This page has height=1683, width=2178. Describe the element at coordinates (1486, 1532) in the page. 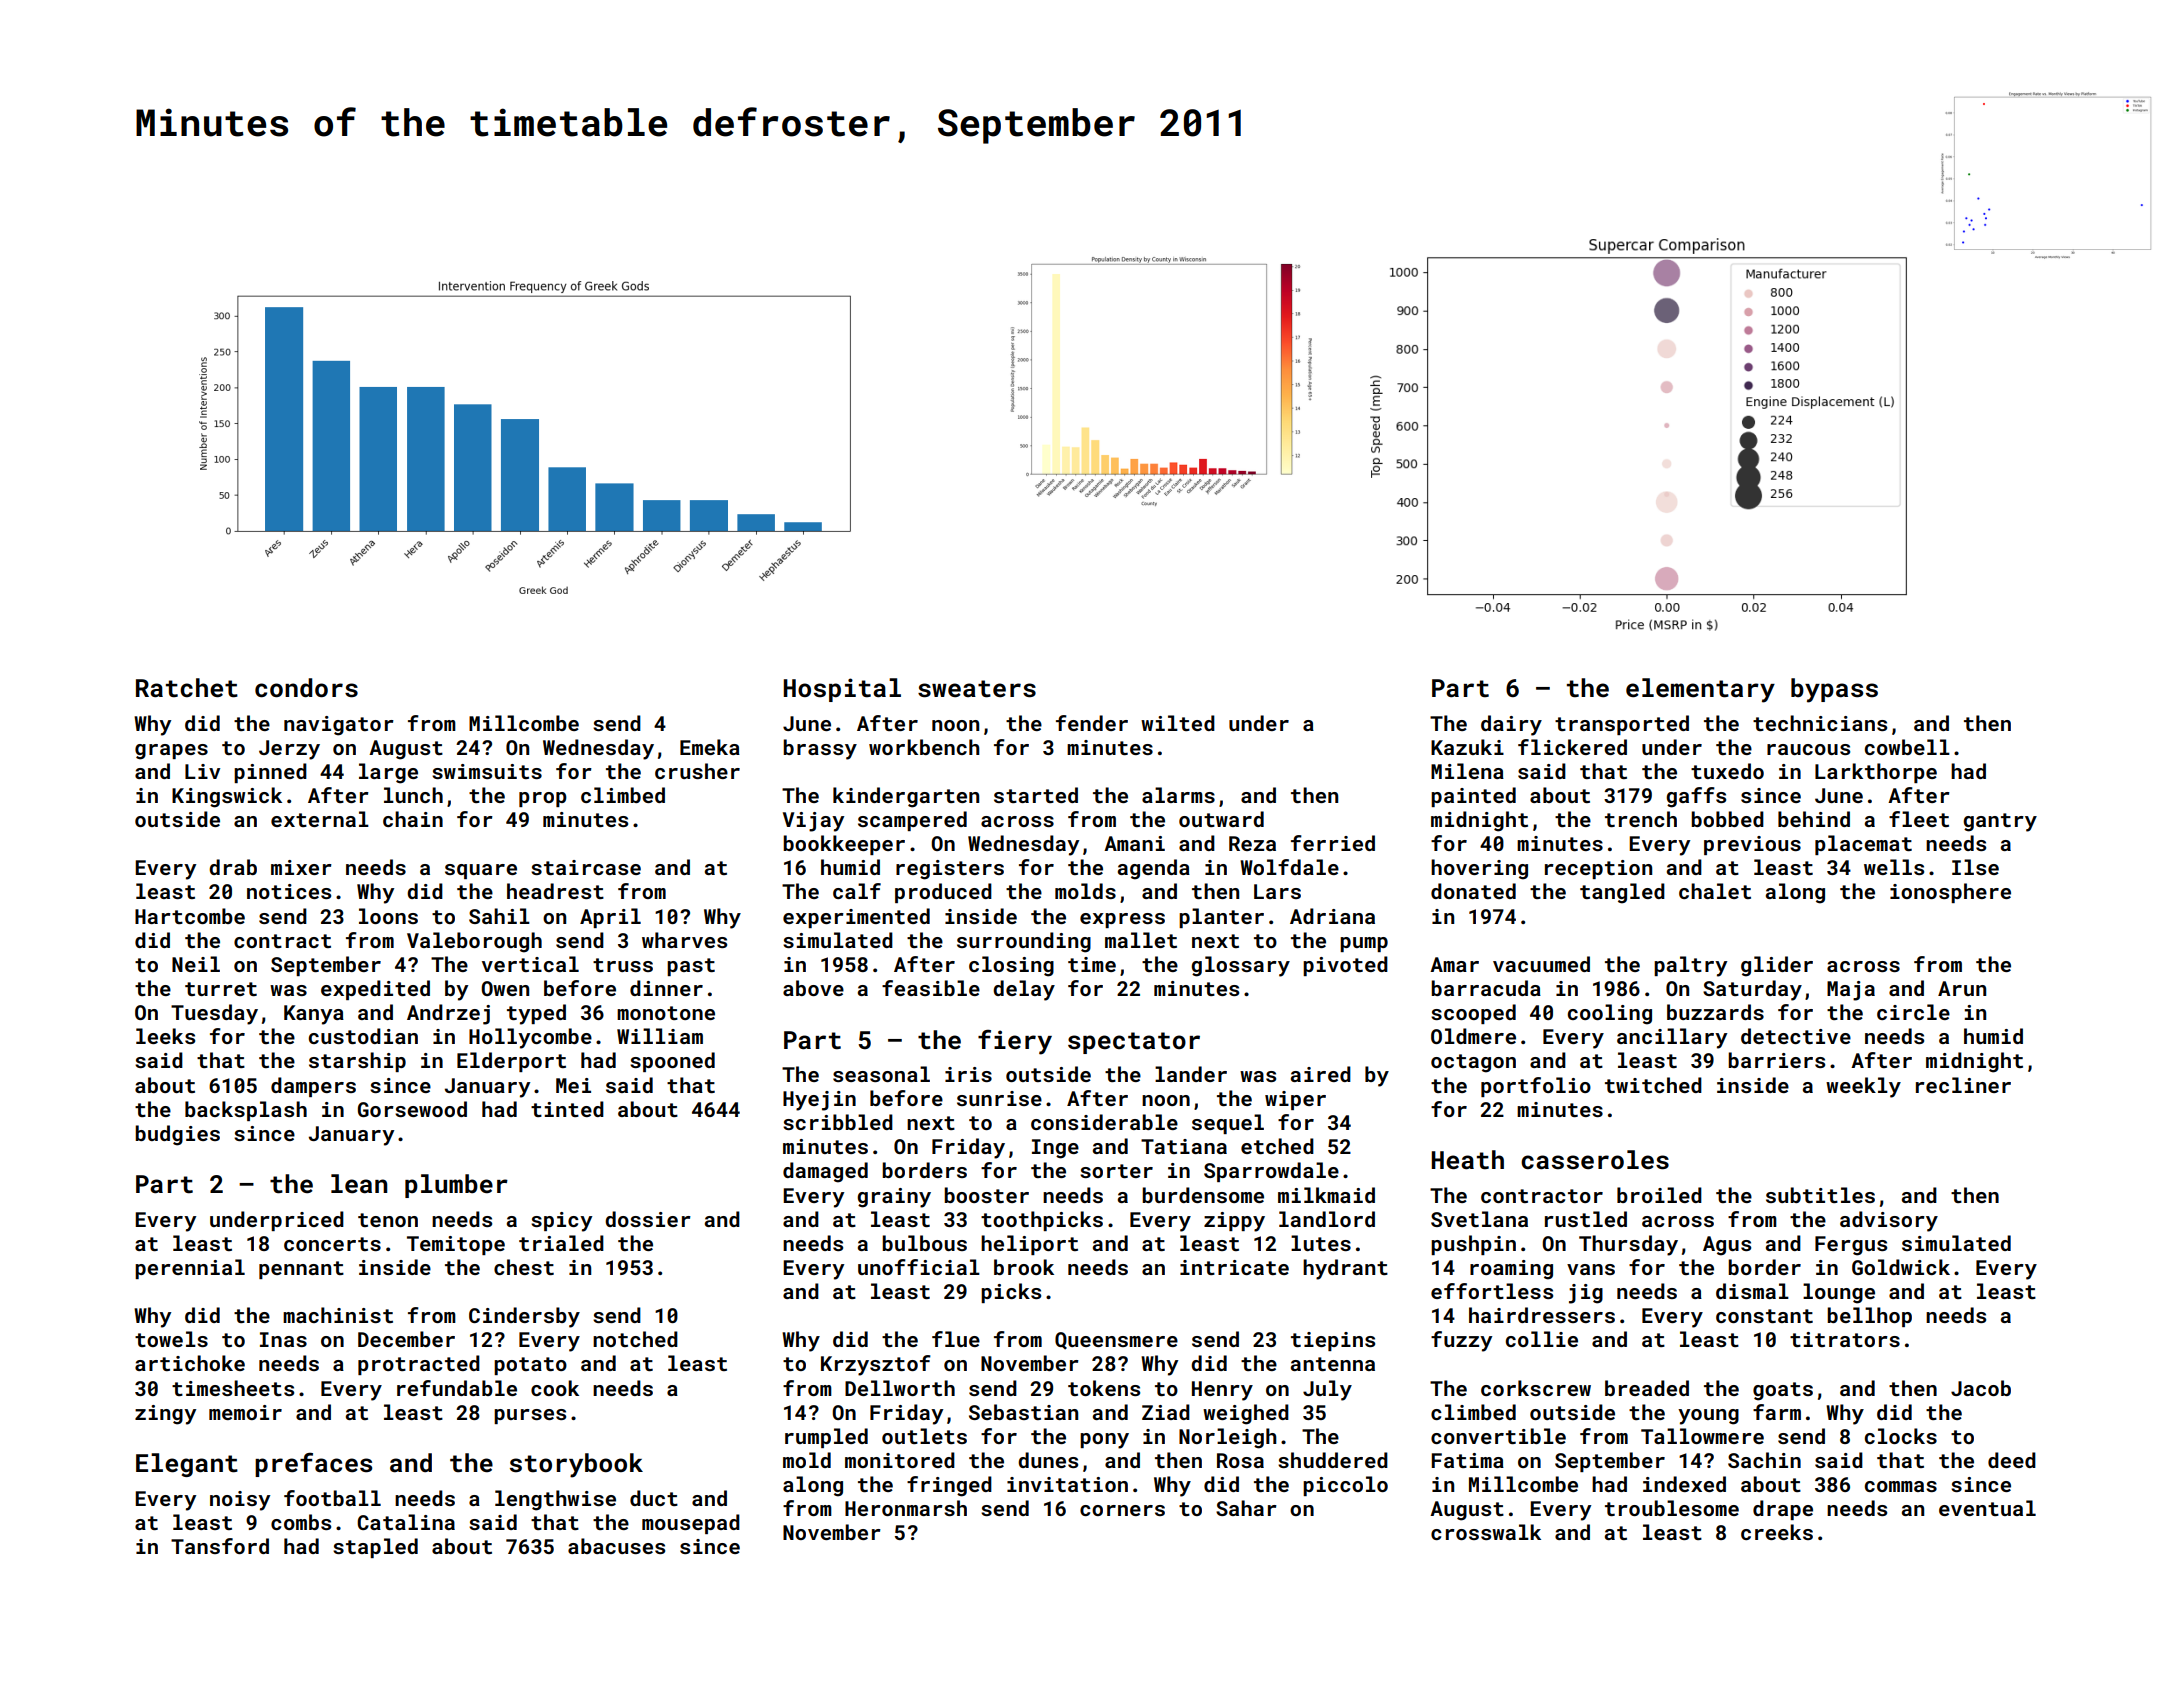

I see `crosswalk` at that location.
